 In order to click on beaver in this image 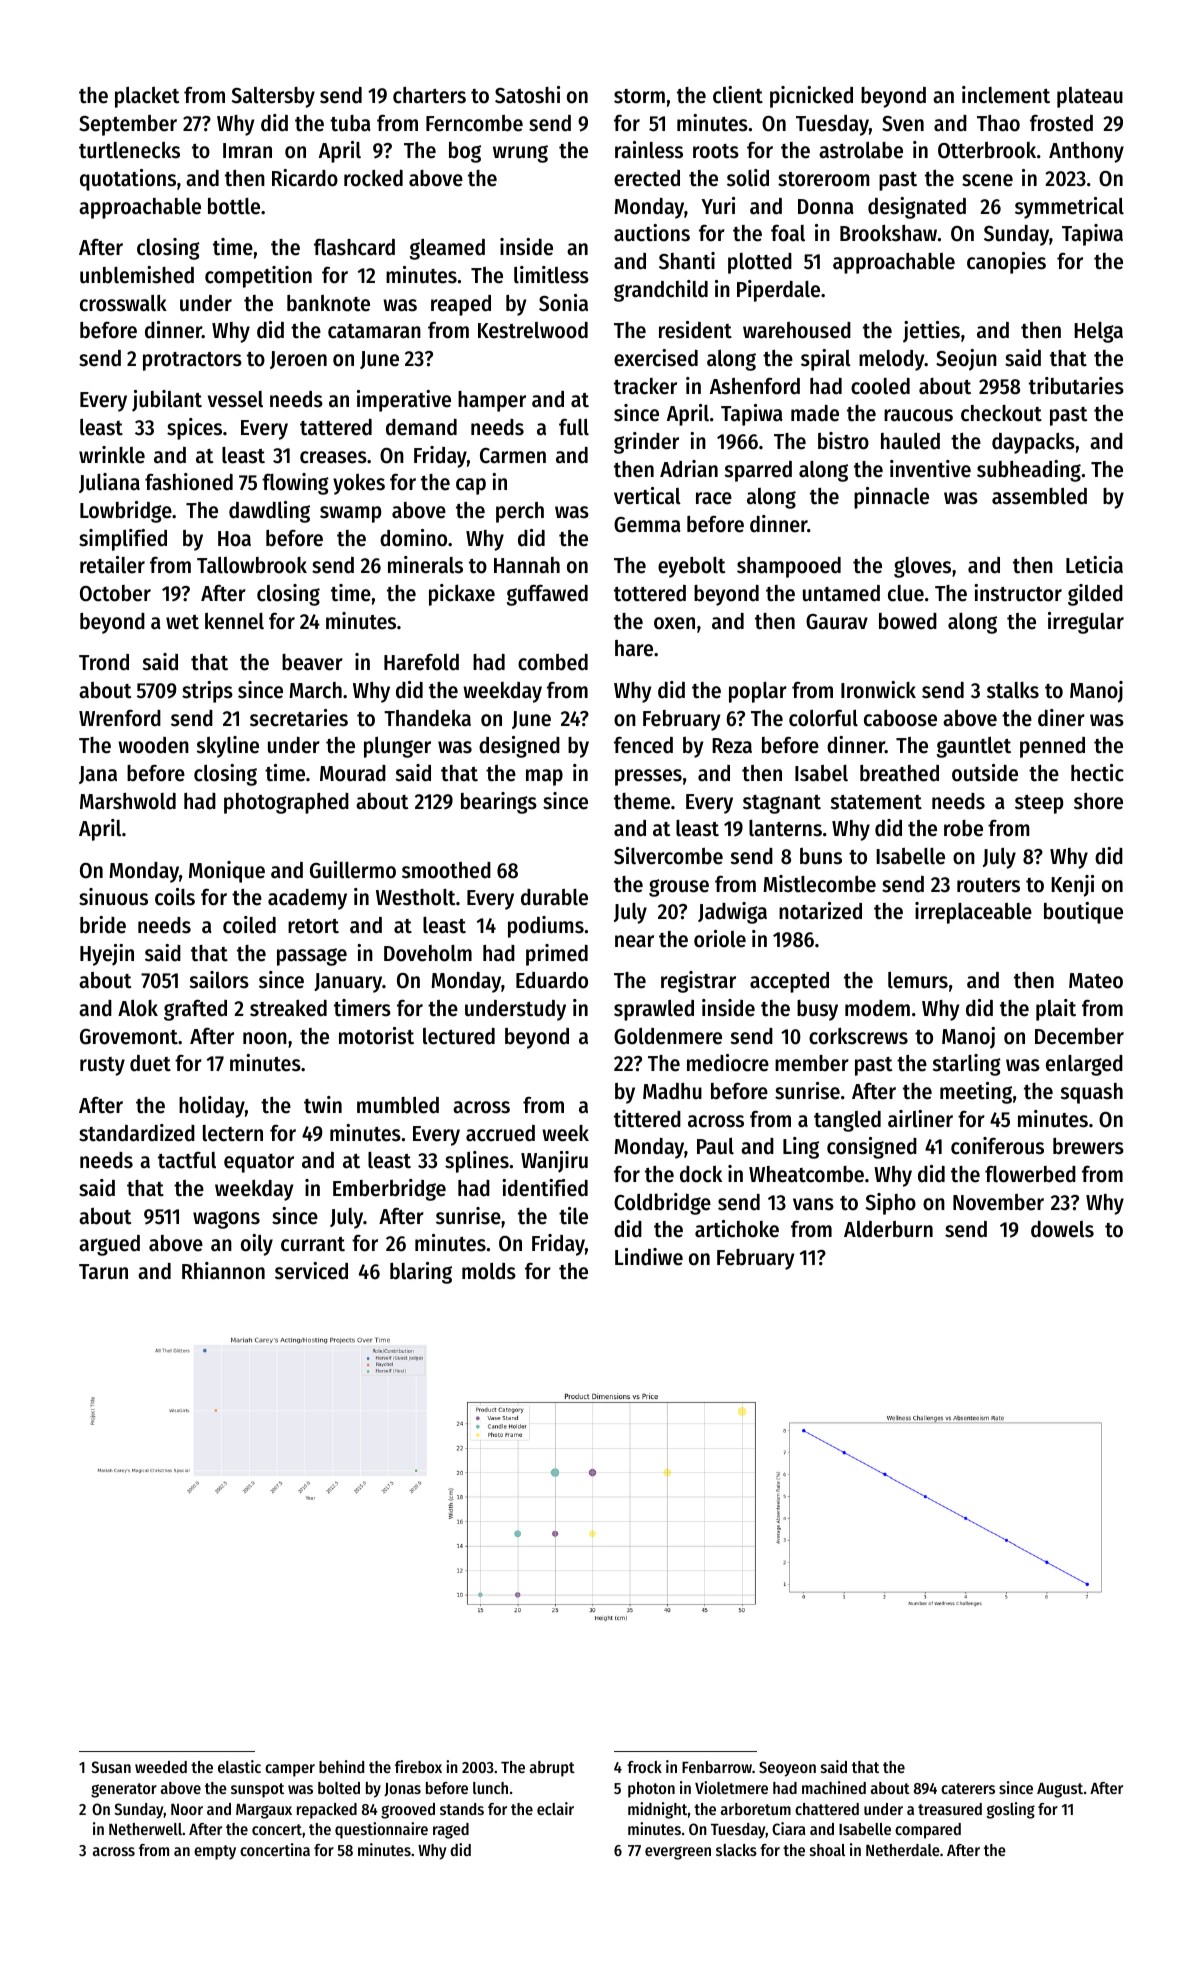, I will do `click(312, 662)`.
